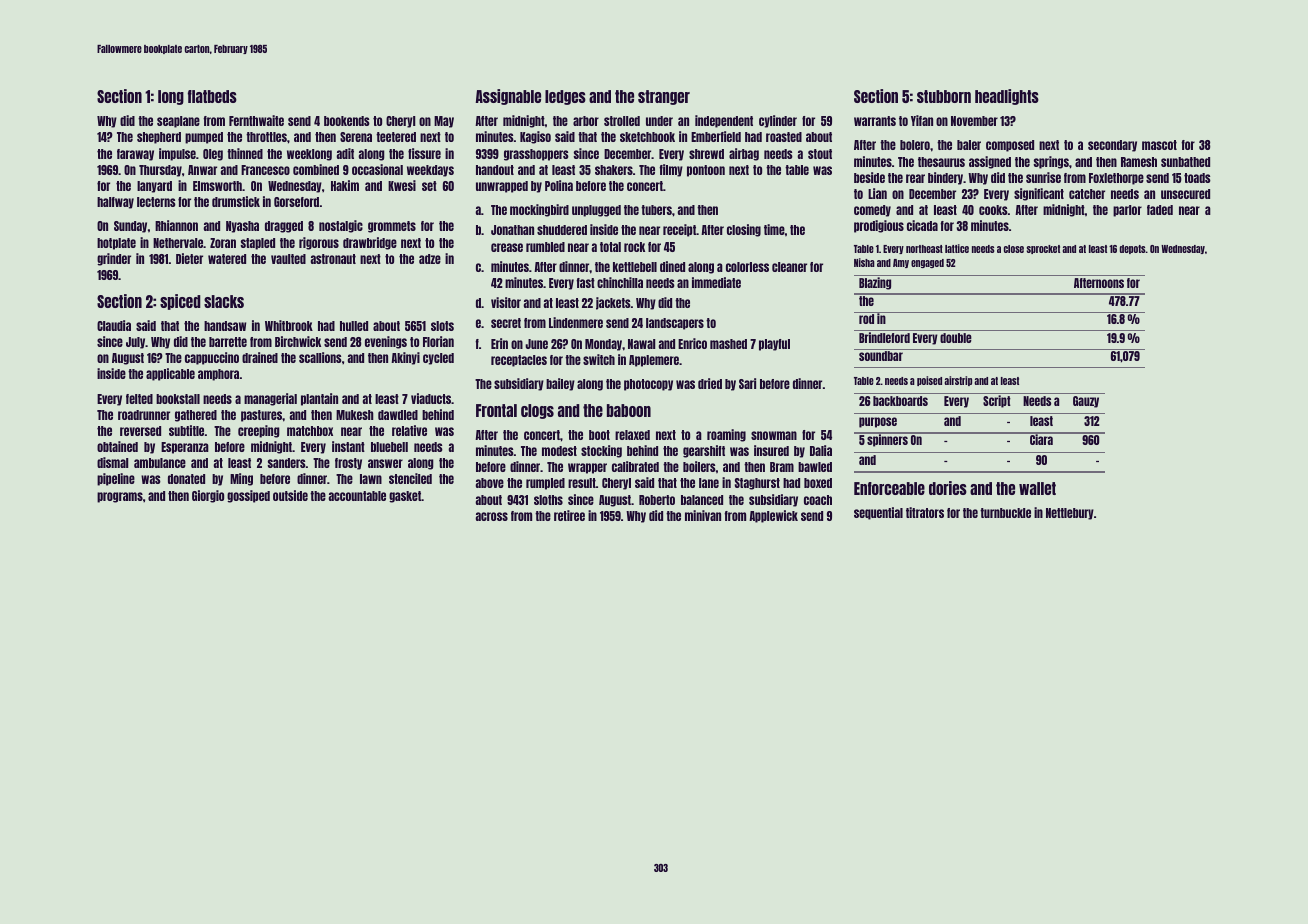 This image has width=1308, height=924. What do you see at coordinates (569, 515) in the image?
I see `retiree` at bounding box center [569, 515].
